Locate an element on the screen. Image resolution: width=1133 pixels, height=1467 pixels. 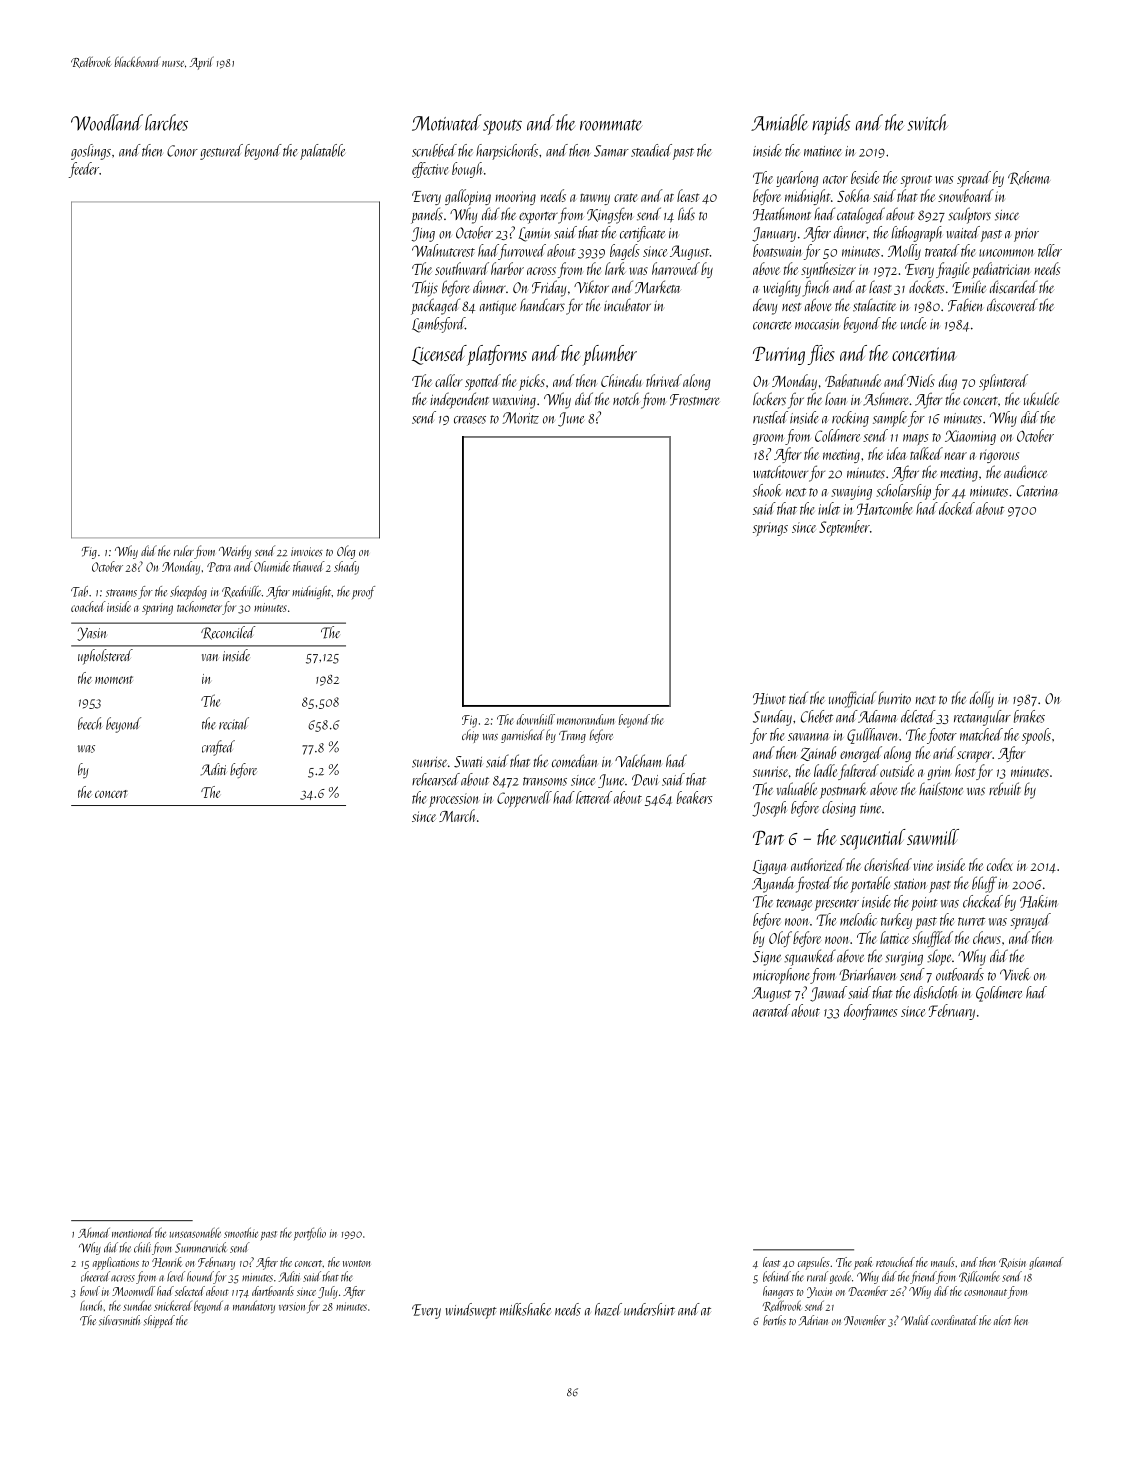
wonton is located at coordinates (357, 1263).
